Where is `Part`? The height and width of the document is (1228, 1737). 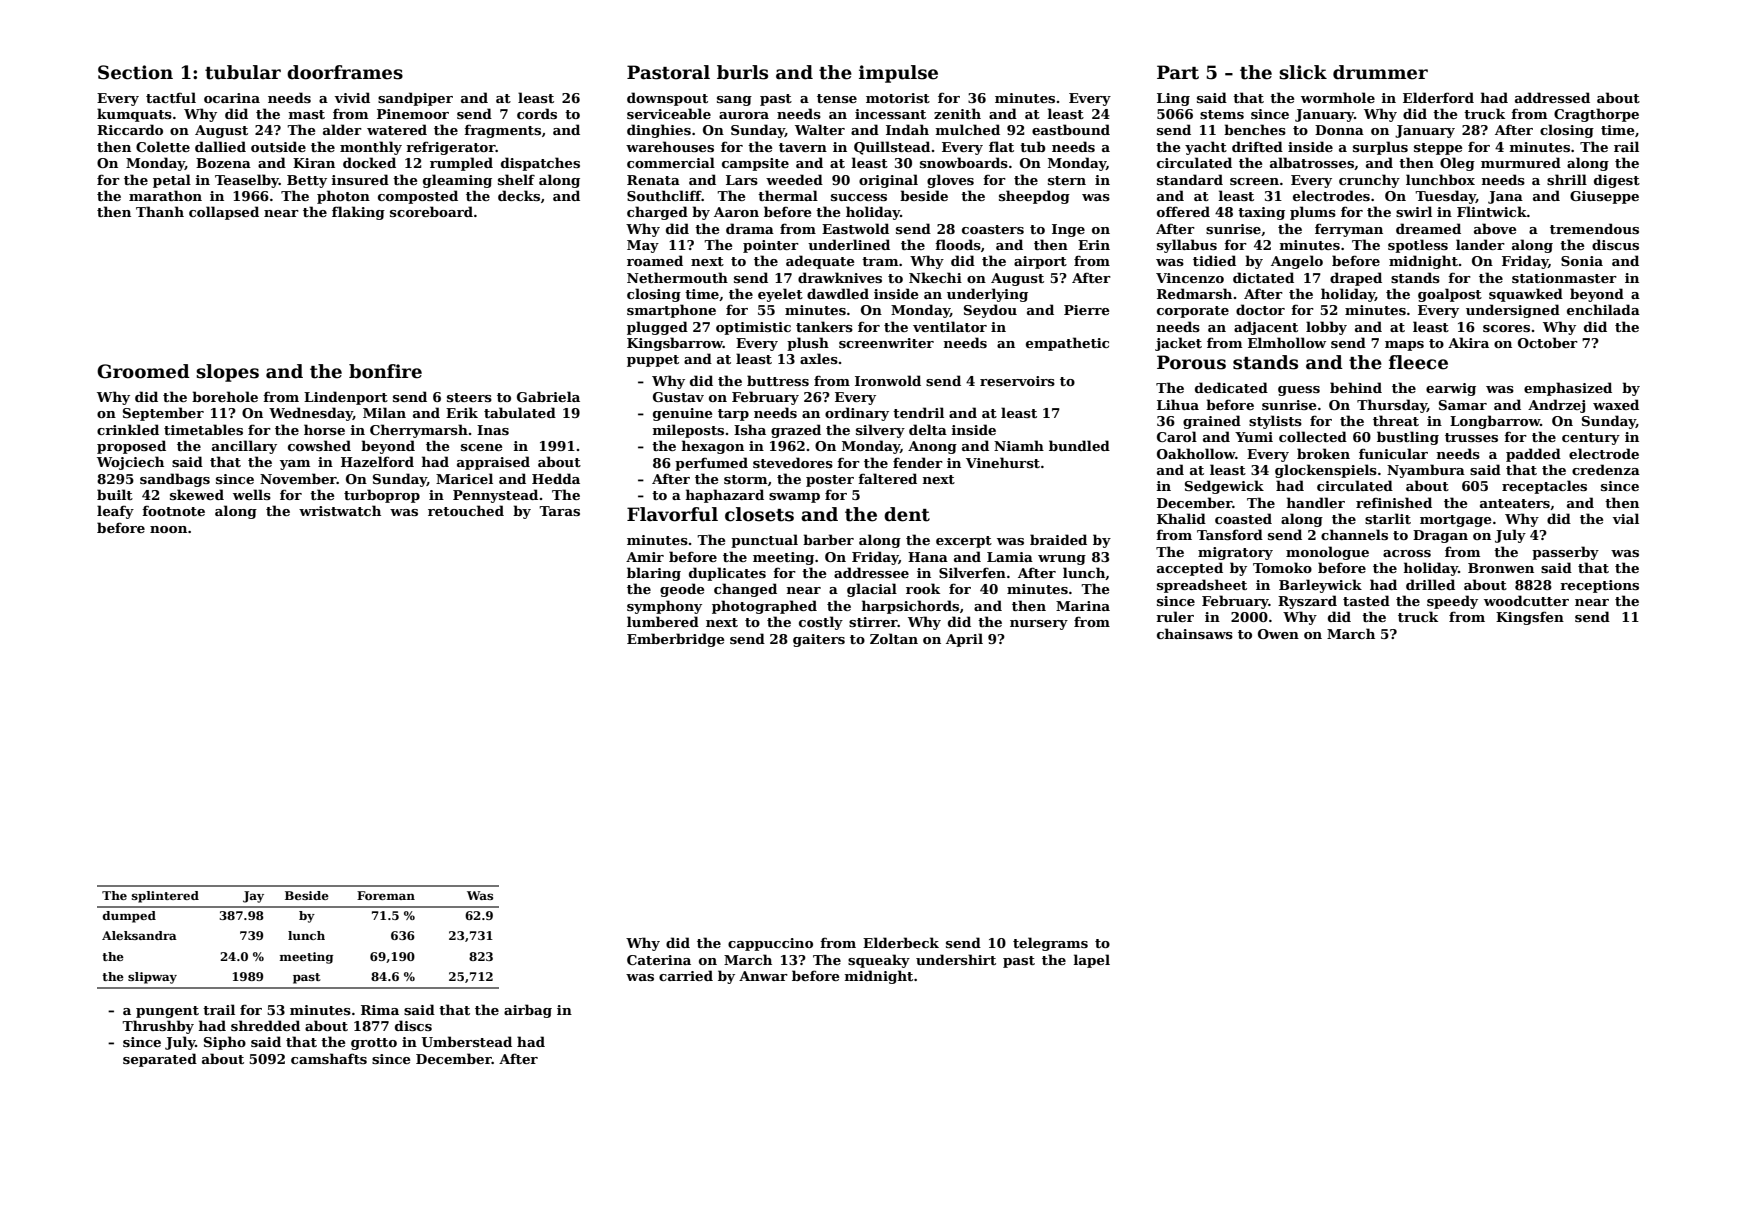 Part is located at coordinates (1178, 72).
